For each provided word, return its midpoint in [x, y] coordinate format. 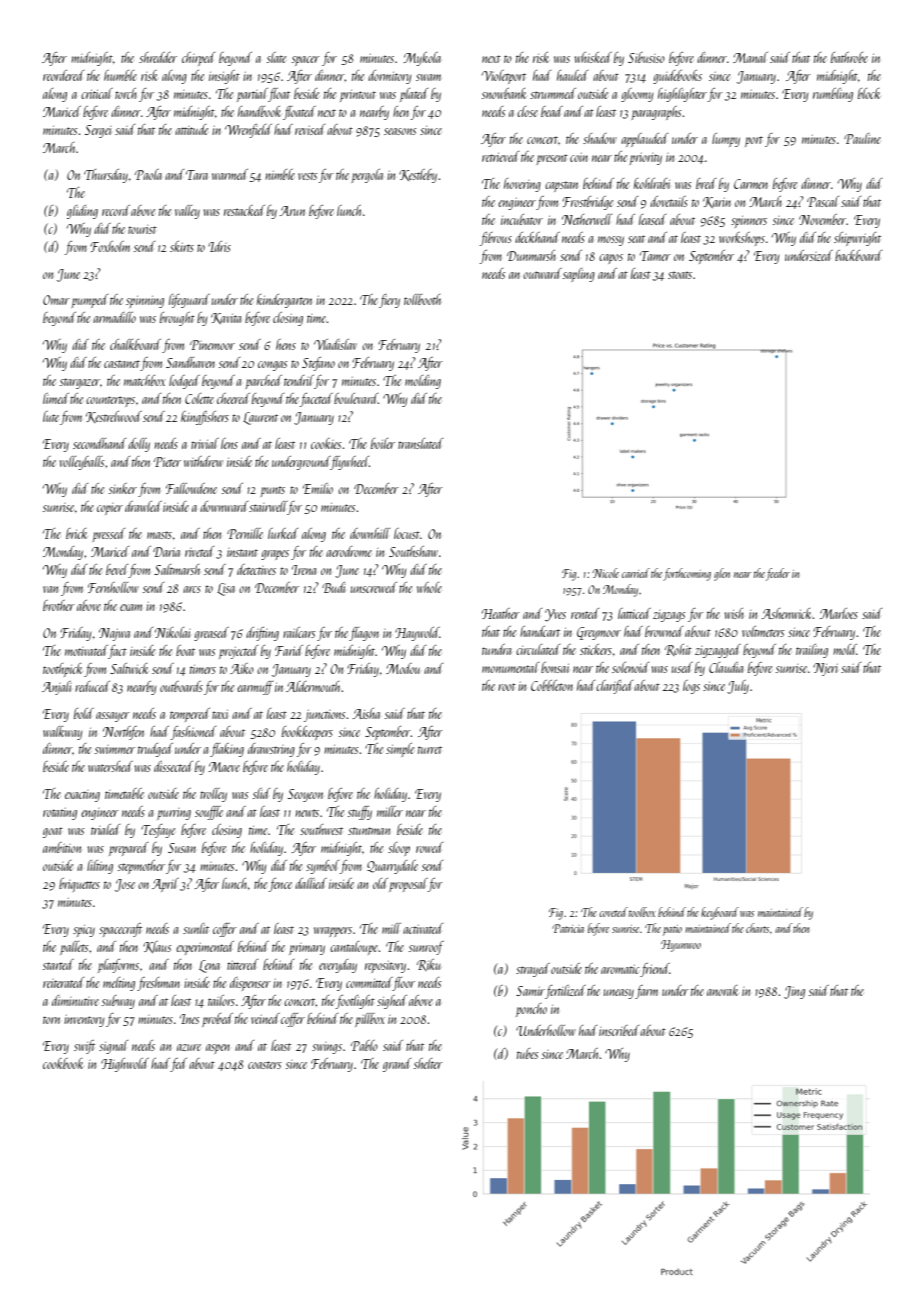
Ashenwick [787, 613]
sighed [392, 1002]
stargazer [80, 383]
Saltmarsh [177, 569]
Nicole [605, 573]
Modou [403, 668]
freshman [158, 984]
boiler [383, 443]
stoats [680, 275]
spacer [306, 61]
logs [691, 687]
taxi [220, 714]
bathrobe [849, 57]
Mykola [422, 59]
